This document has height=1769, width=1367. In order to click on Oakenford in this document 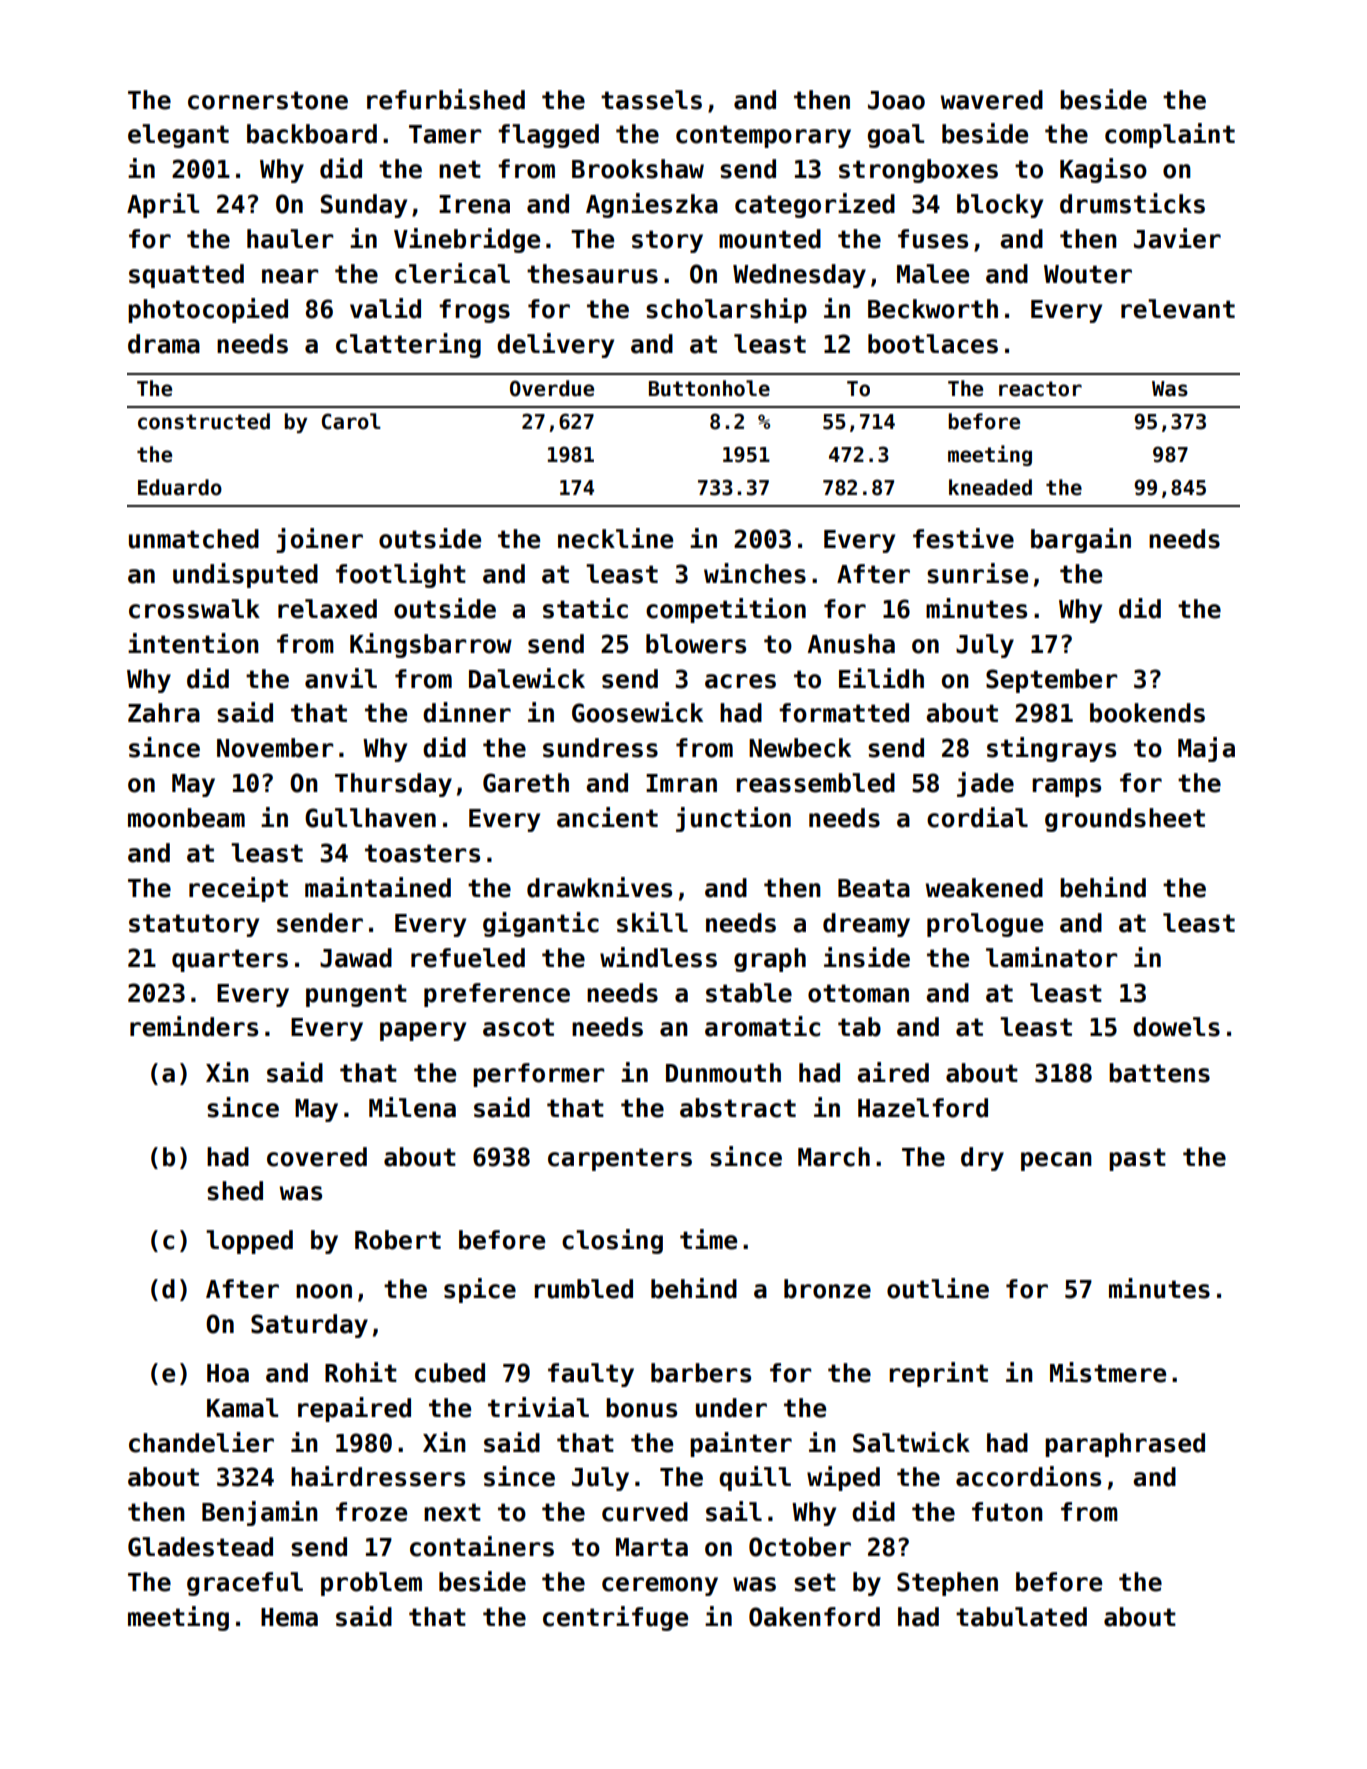, I will do `click(814, 1617)`.
